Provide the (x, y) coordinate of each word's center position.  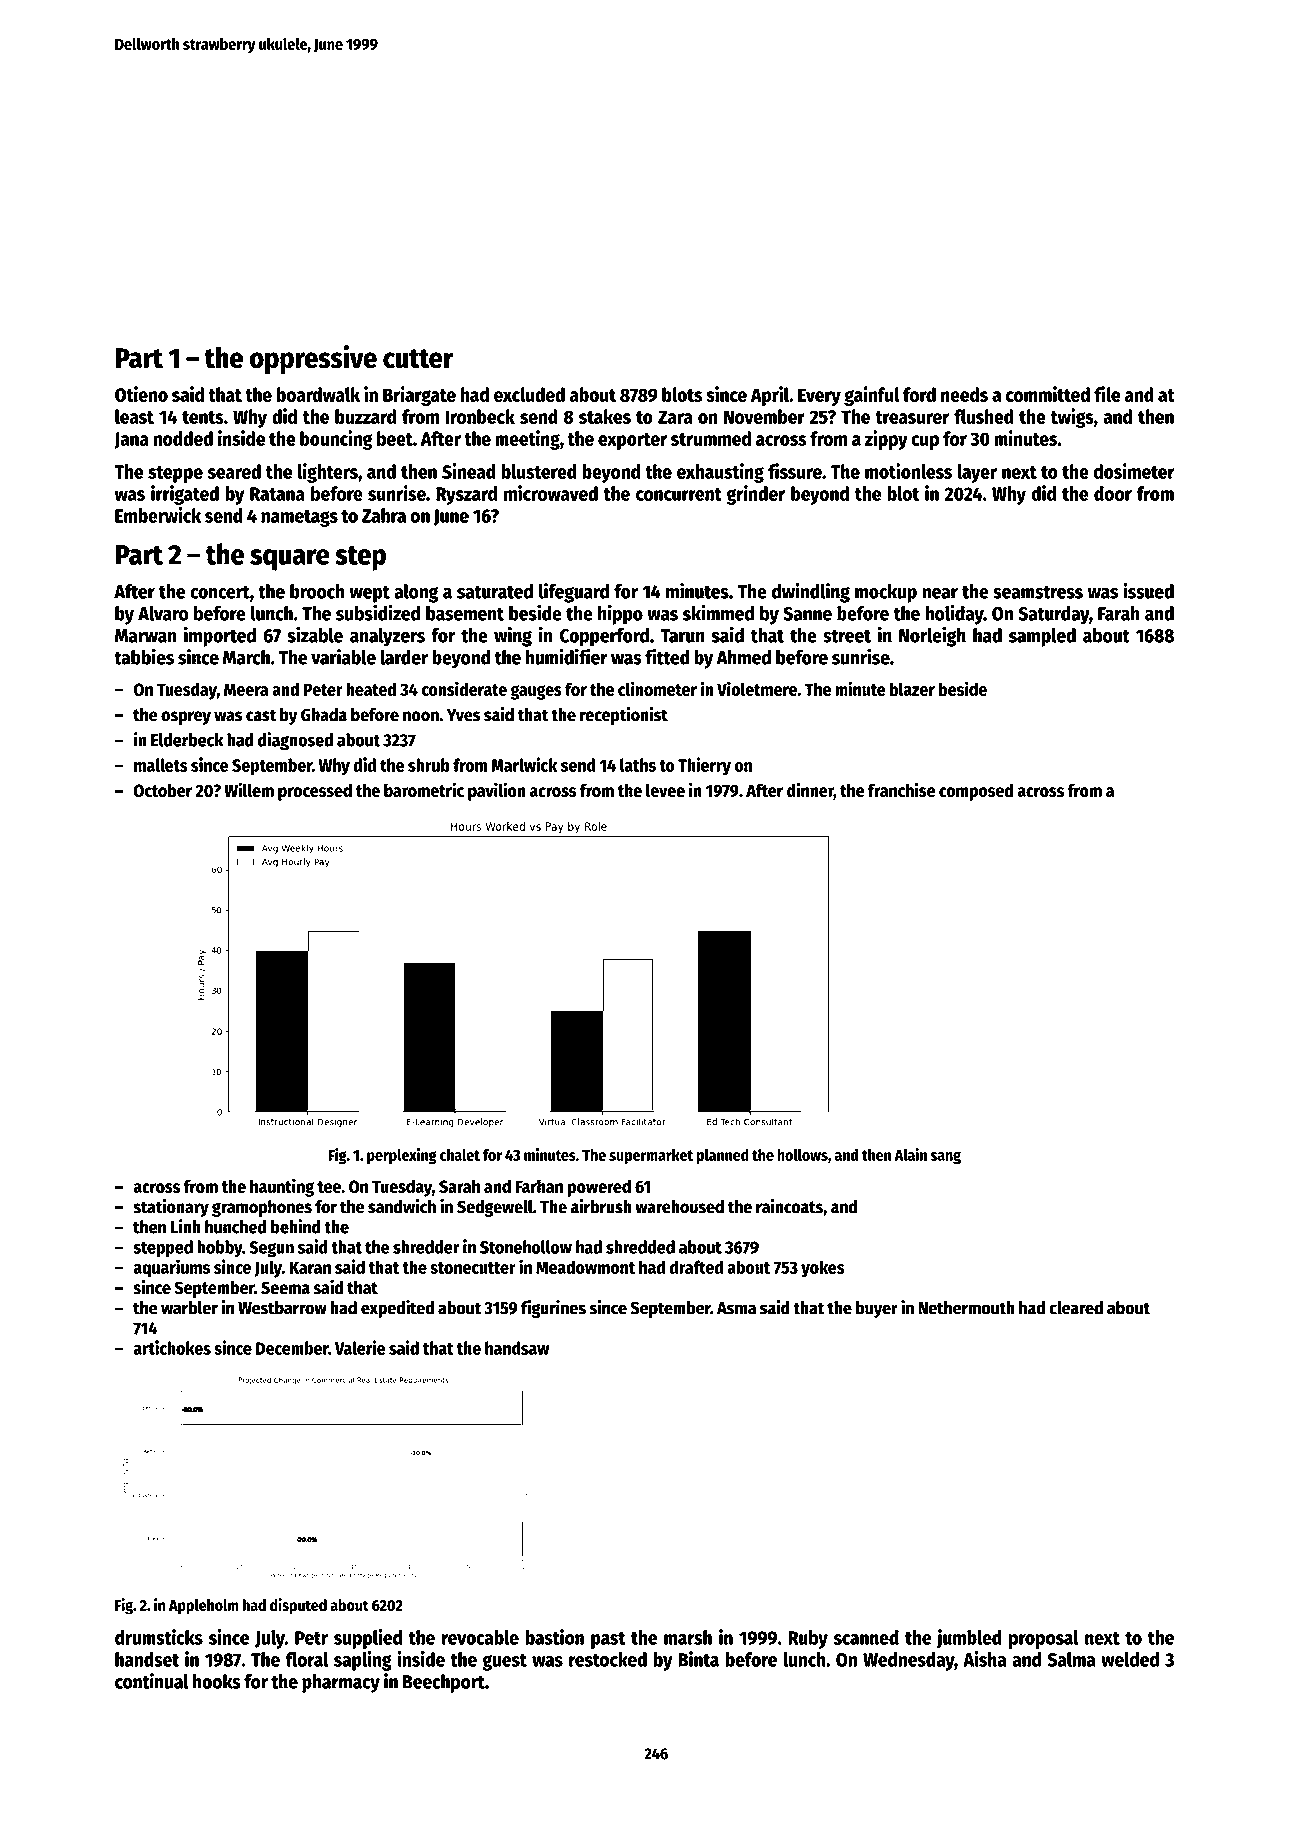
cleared (1076, 1308)
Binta (698, 1659)
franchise (901, 789)
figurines (553, 1309)
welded (1130, 1659)
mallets (161, 765)
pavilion (497, 791)
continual (152, 1681)
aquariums (171, 1268)
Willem (249, 789)
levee (665, 790)
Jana (131, 440)
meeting (527, 440)
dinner (810, 791)
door (1113, 493)
